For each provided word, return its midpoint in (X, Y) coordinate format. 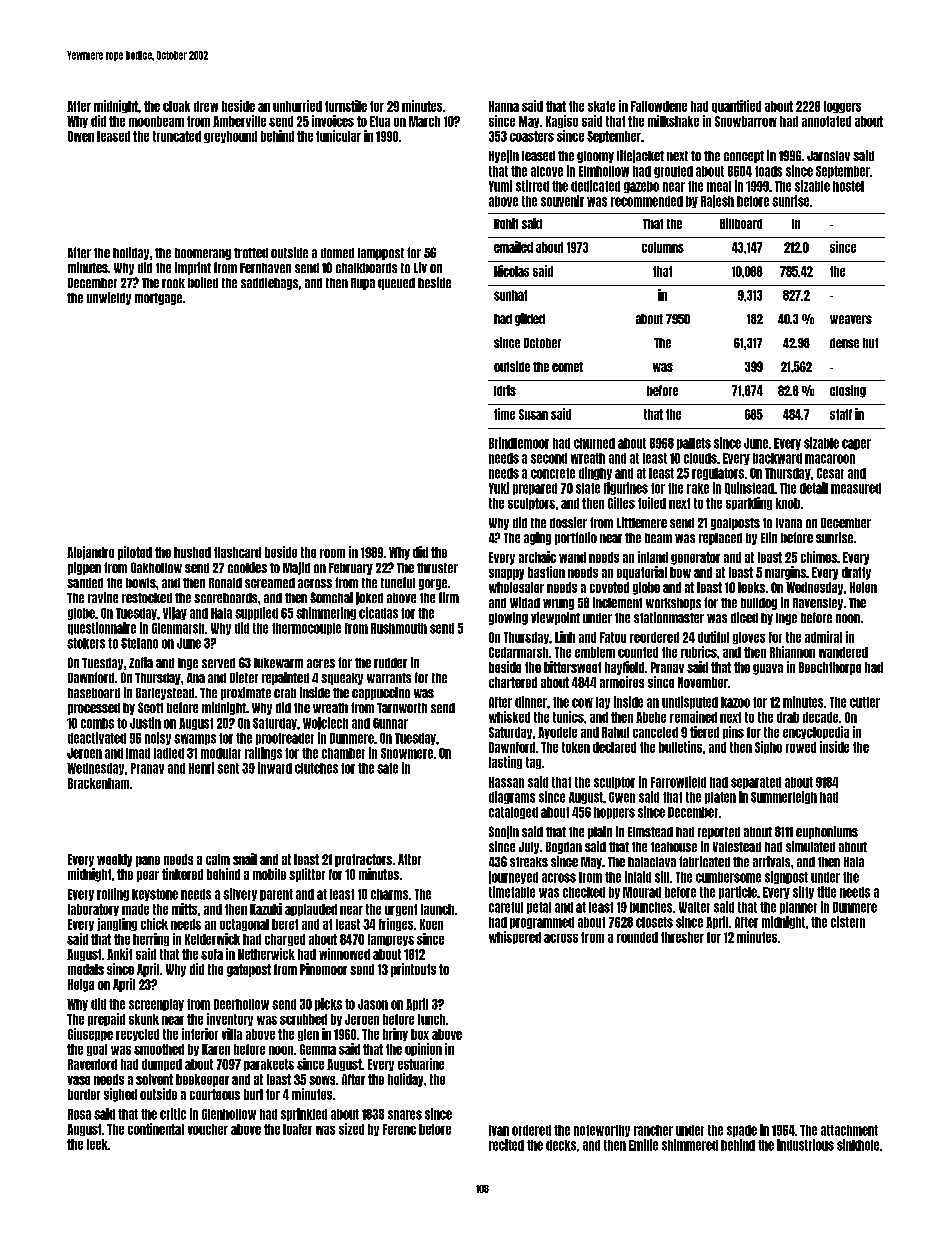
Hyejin (504, 156)
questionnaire (102, 628)
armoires (622, 682)
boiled (203, 282)
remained (693, 717)
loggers (842, 107)
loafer (297, 1129)
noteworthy (602, 1131)
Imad (138, 753)
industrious (805, 1145)
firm (449, 597)
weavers (851, 319)
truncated (177, 136)
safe (387, 768)
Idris (505, 390)
